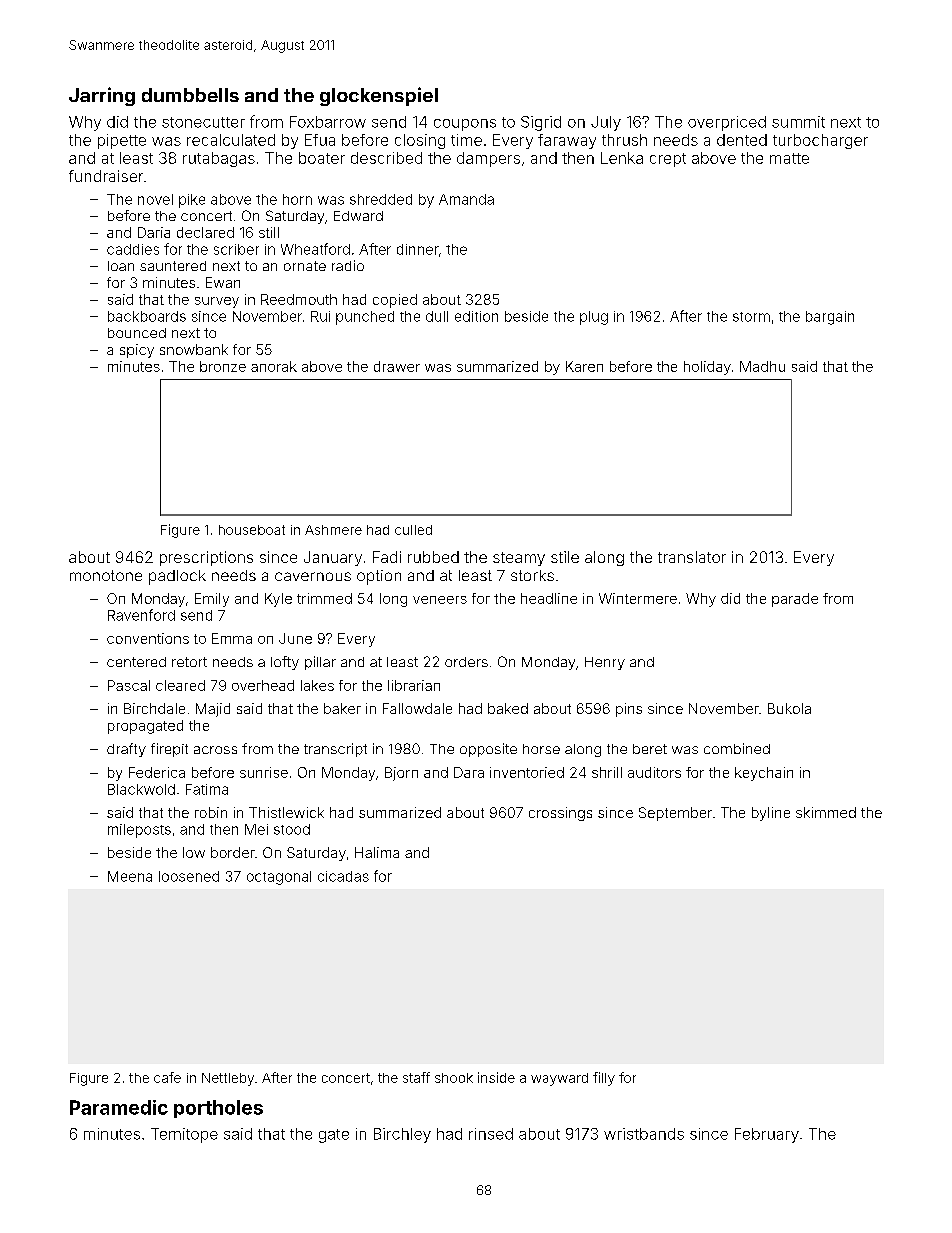  Describe the element at coordinates (727, 123) in the screenshot. I see `overpriced` at that location.
